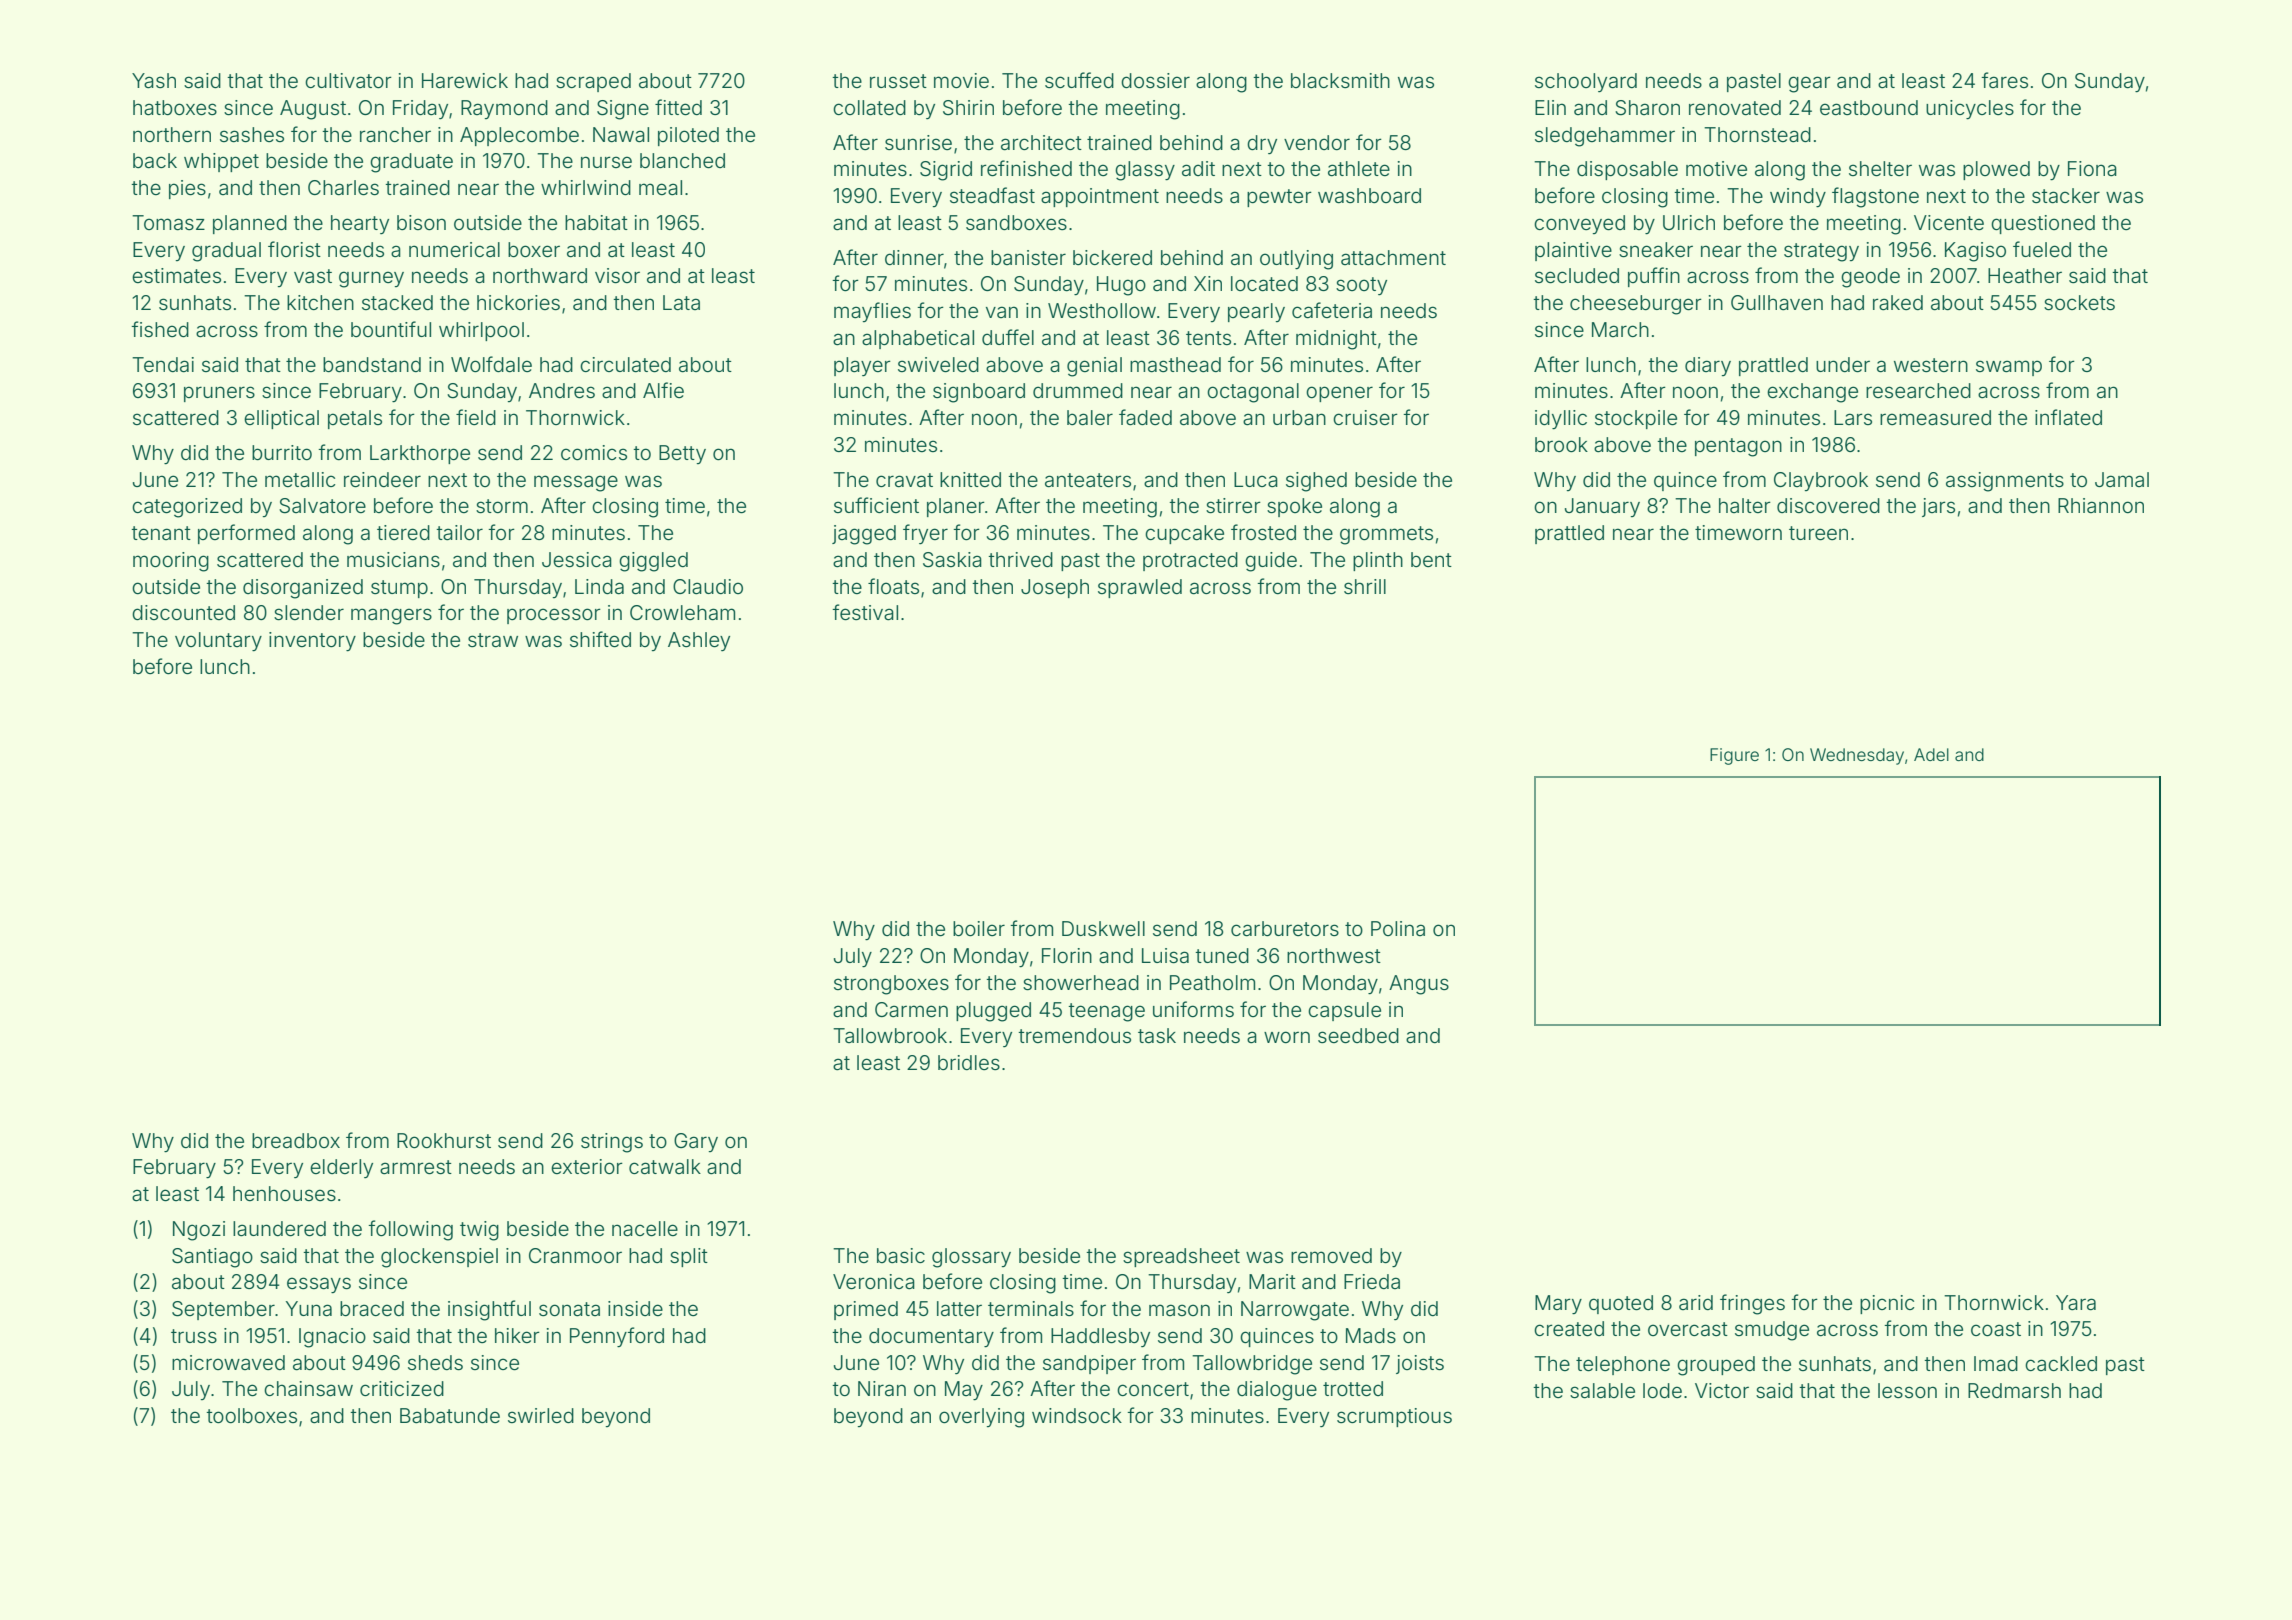  What do you see at coordinates (1586, 82) in the screenshot?
I see `schoolyard` at bounding box center [1586, 82].
